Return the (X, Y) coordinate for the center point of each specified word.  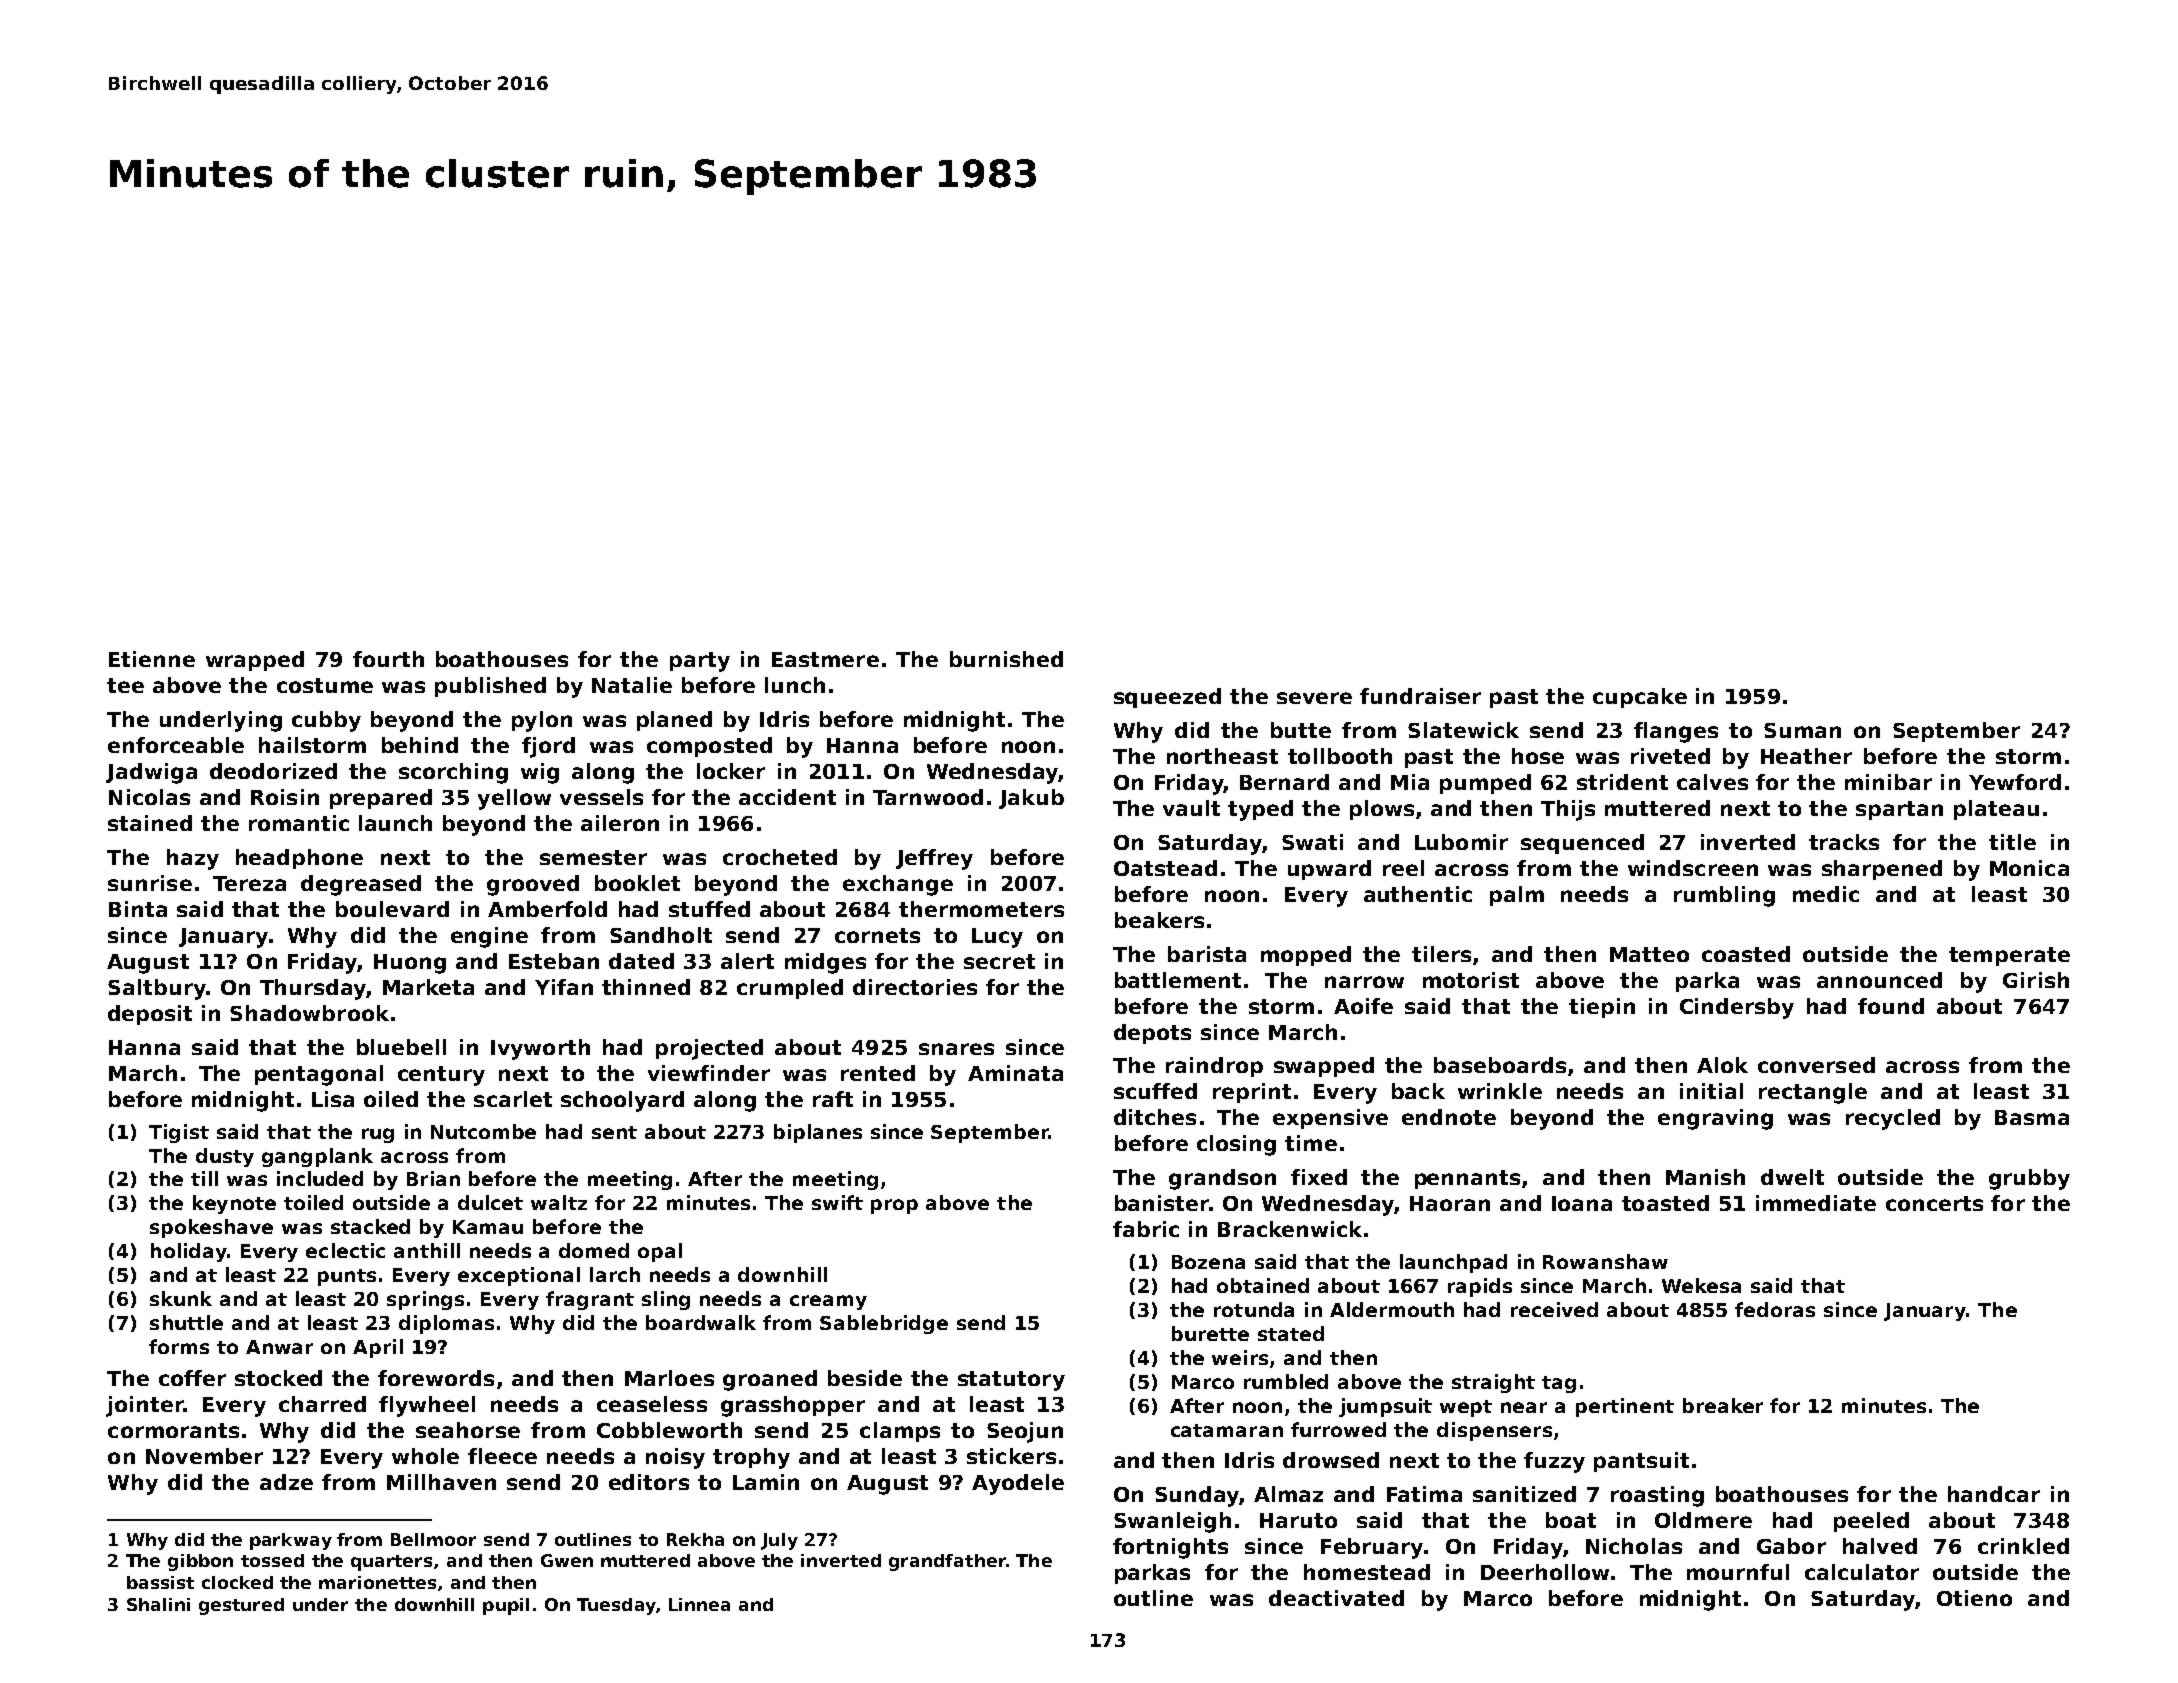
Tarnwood (928, 797)
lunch (795, 685)
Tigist (179, 1133)
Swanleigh (1172, 1522)
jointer (145, 1406)
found (1891, 1006)
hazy (193, 859)
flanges (1676, 732)
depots (1152, 1034)
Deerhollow (1545, 1572)
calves (1712, 782)
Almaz (1288, 1494)
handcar (1994, 1494)
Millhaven (441, 1482)
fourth (388, 659)
